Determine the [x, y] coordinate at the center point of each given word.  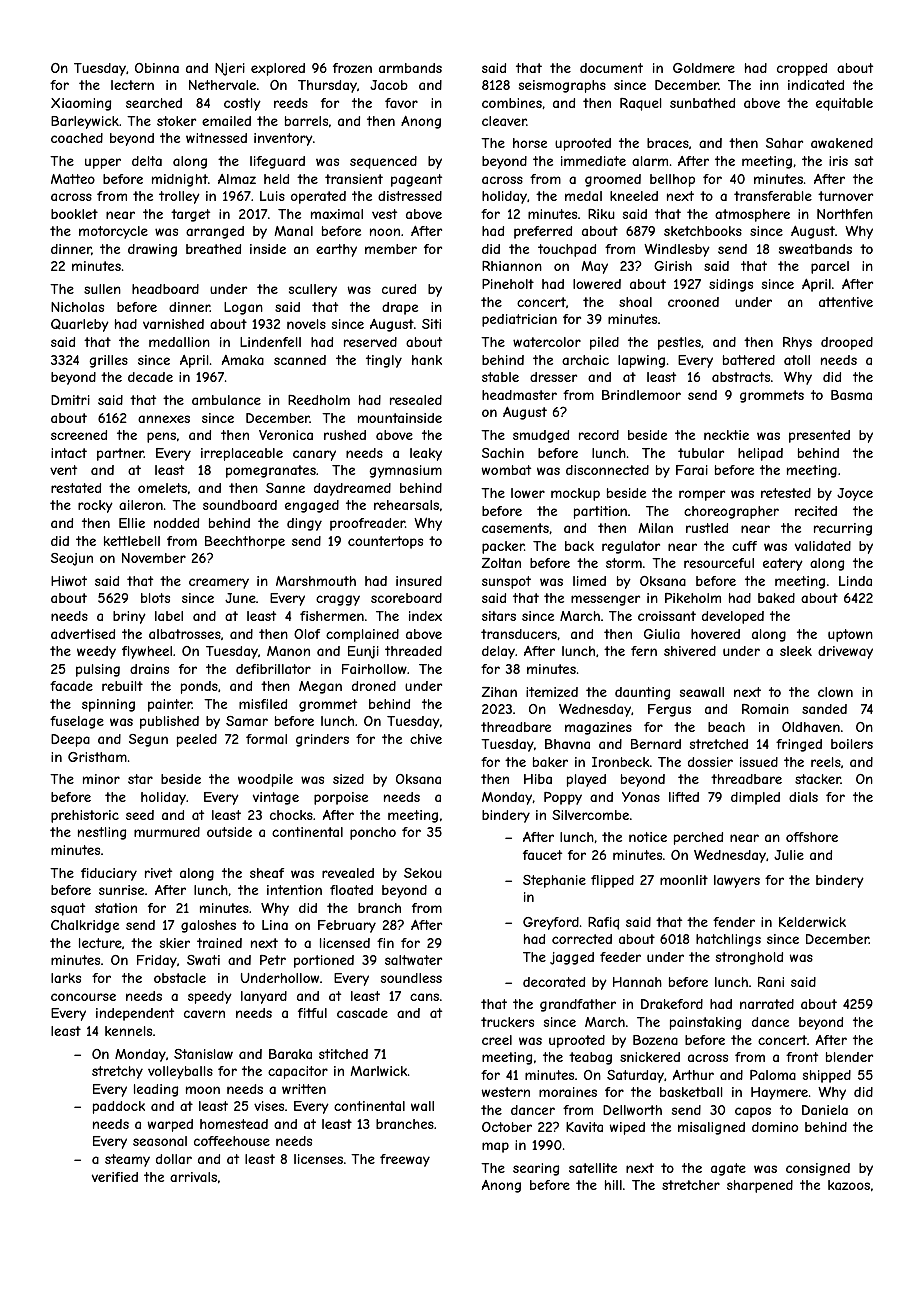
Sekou [423, 873]
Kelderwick [812, 922]
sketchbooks [703, 231]
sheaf [267, 873]
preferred [543, 232]
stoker [176, 121]
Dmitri [70, 400]
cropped [802, 69]
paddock [119, 1107]
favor [401, 103]
